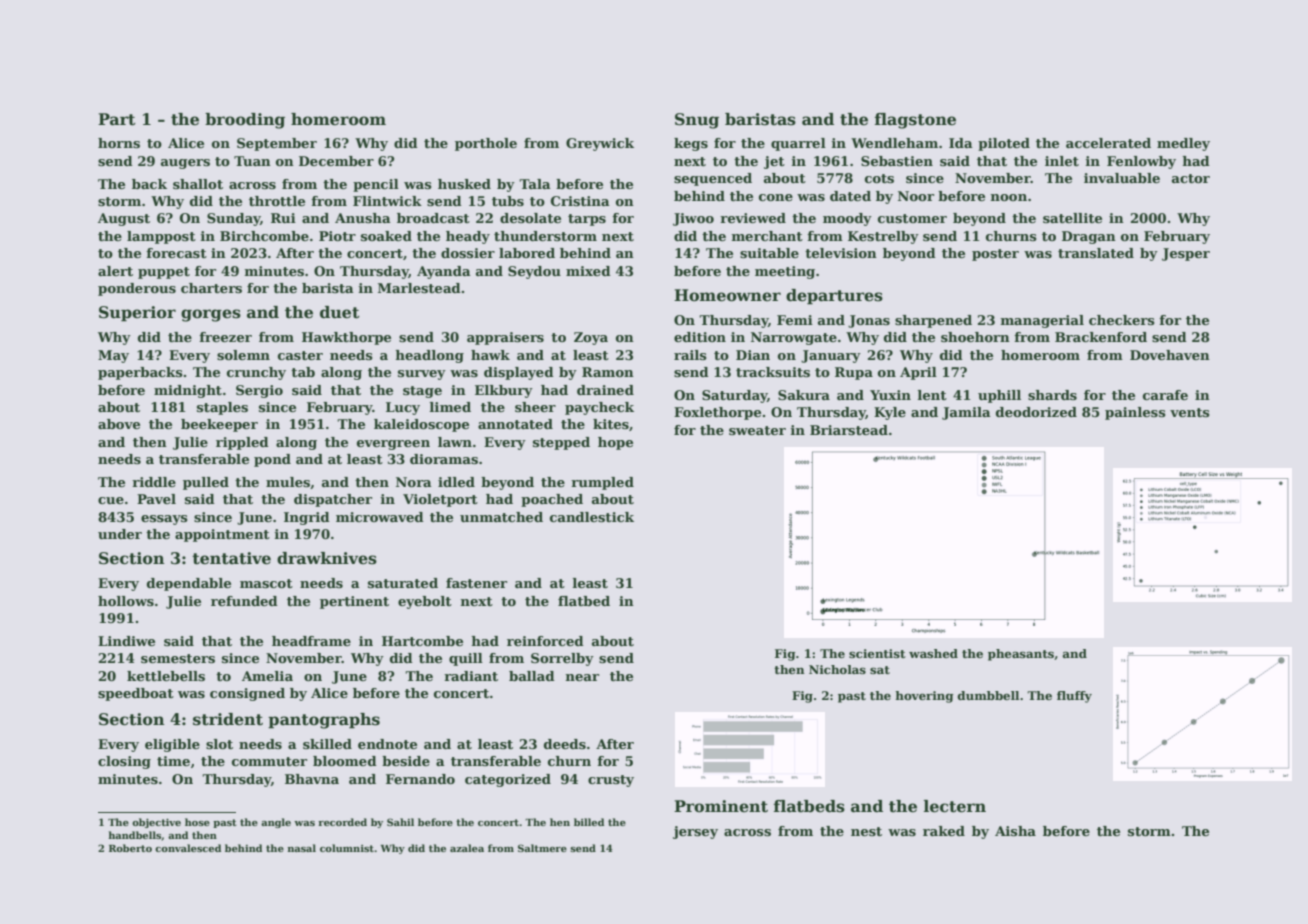  Describe the element at coordinates (1121, 320) in the screenshot. I see `checkers` at that location.
